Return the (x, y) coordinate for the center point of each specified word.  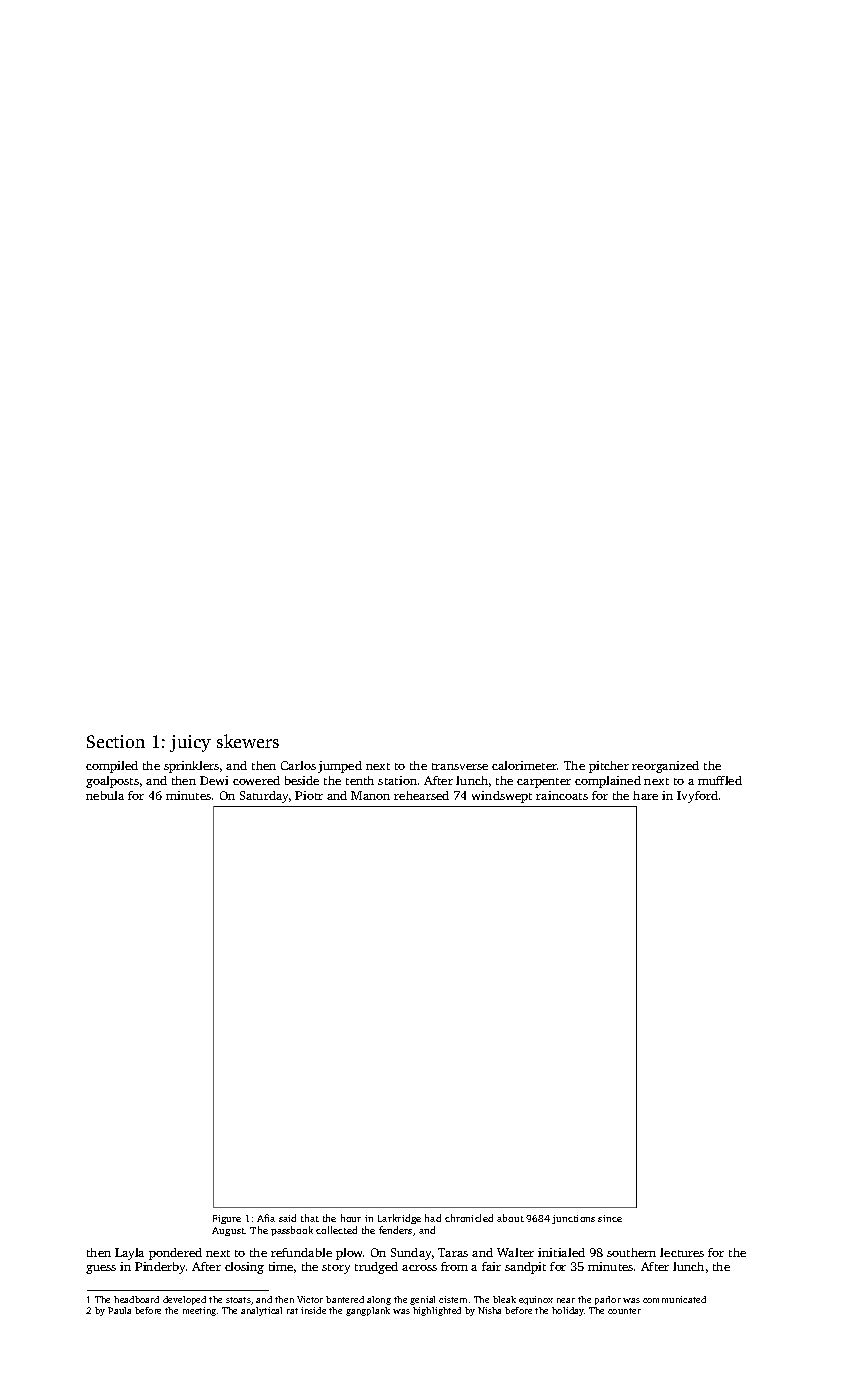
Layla (129, 1254)
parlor (608, 1300)
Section (116, 741)
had (433, 1218)
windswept (502, 797)
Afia (266, 1218)
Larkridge (399, 1219)
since (610, 1218)
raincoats (562, 795)
